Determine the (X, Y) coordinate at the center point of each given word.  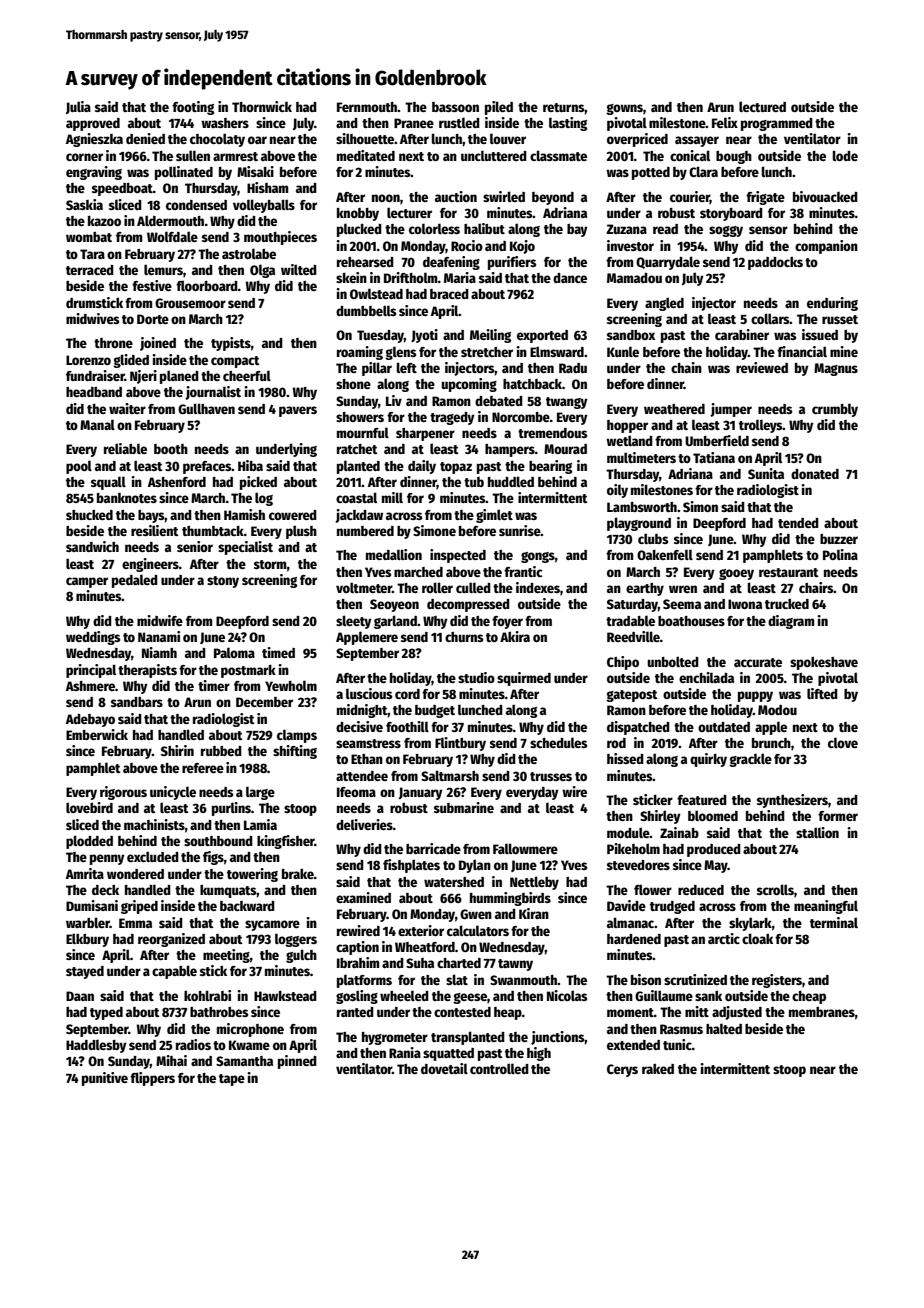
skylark (750, 924)
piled (499, 108)
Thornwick (262, 106)
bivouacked (825, 196)
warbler (88, 922)
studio (476, 677)
